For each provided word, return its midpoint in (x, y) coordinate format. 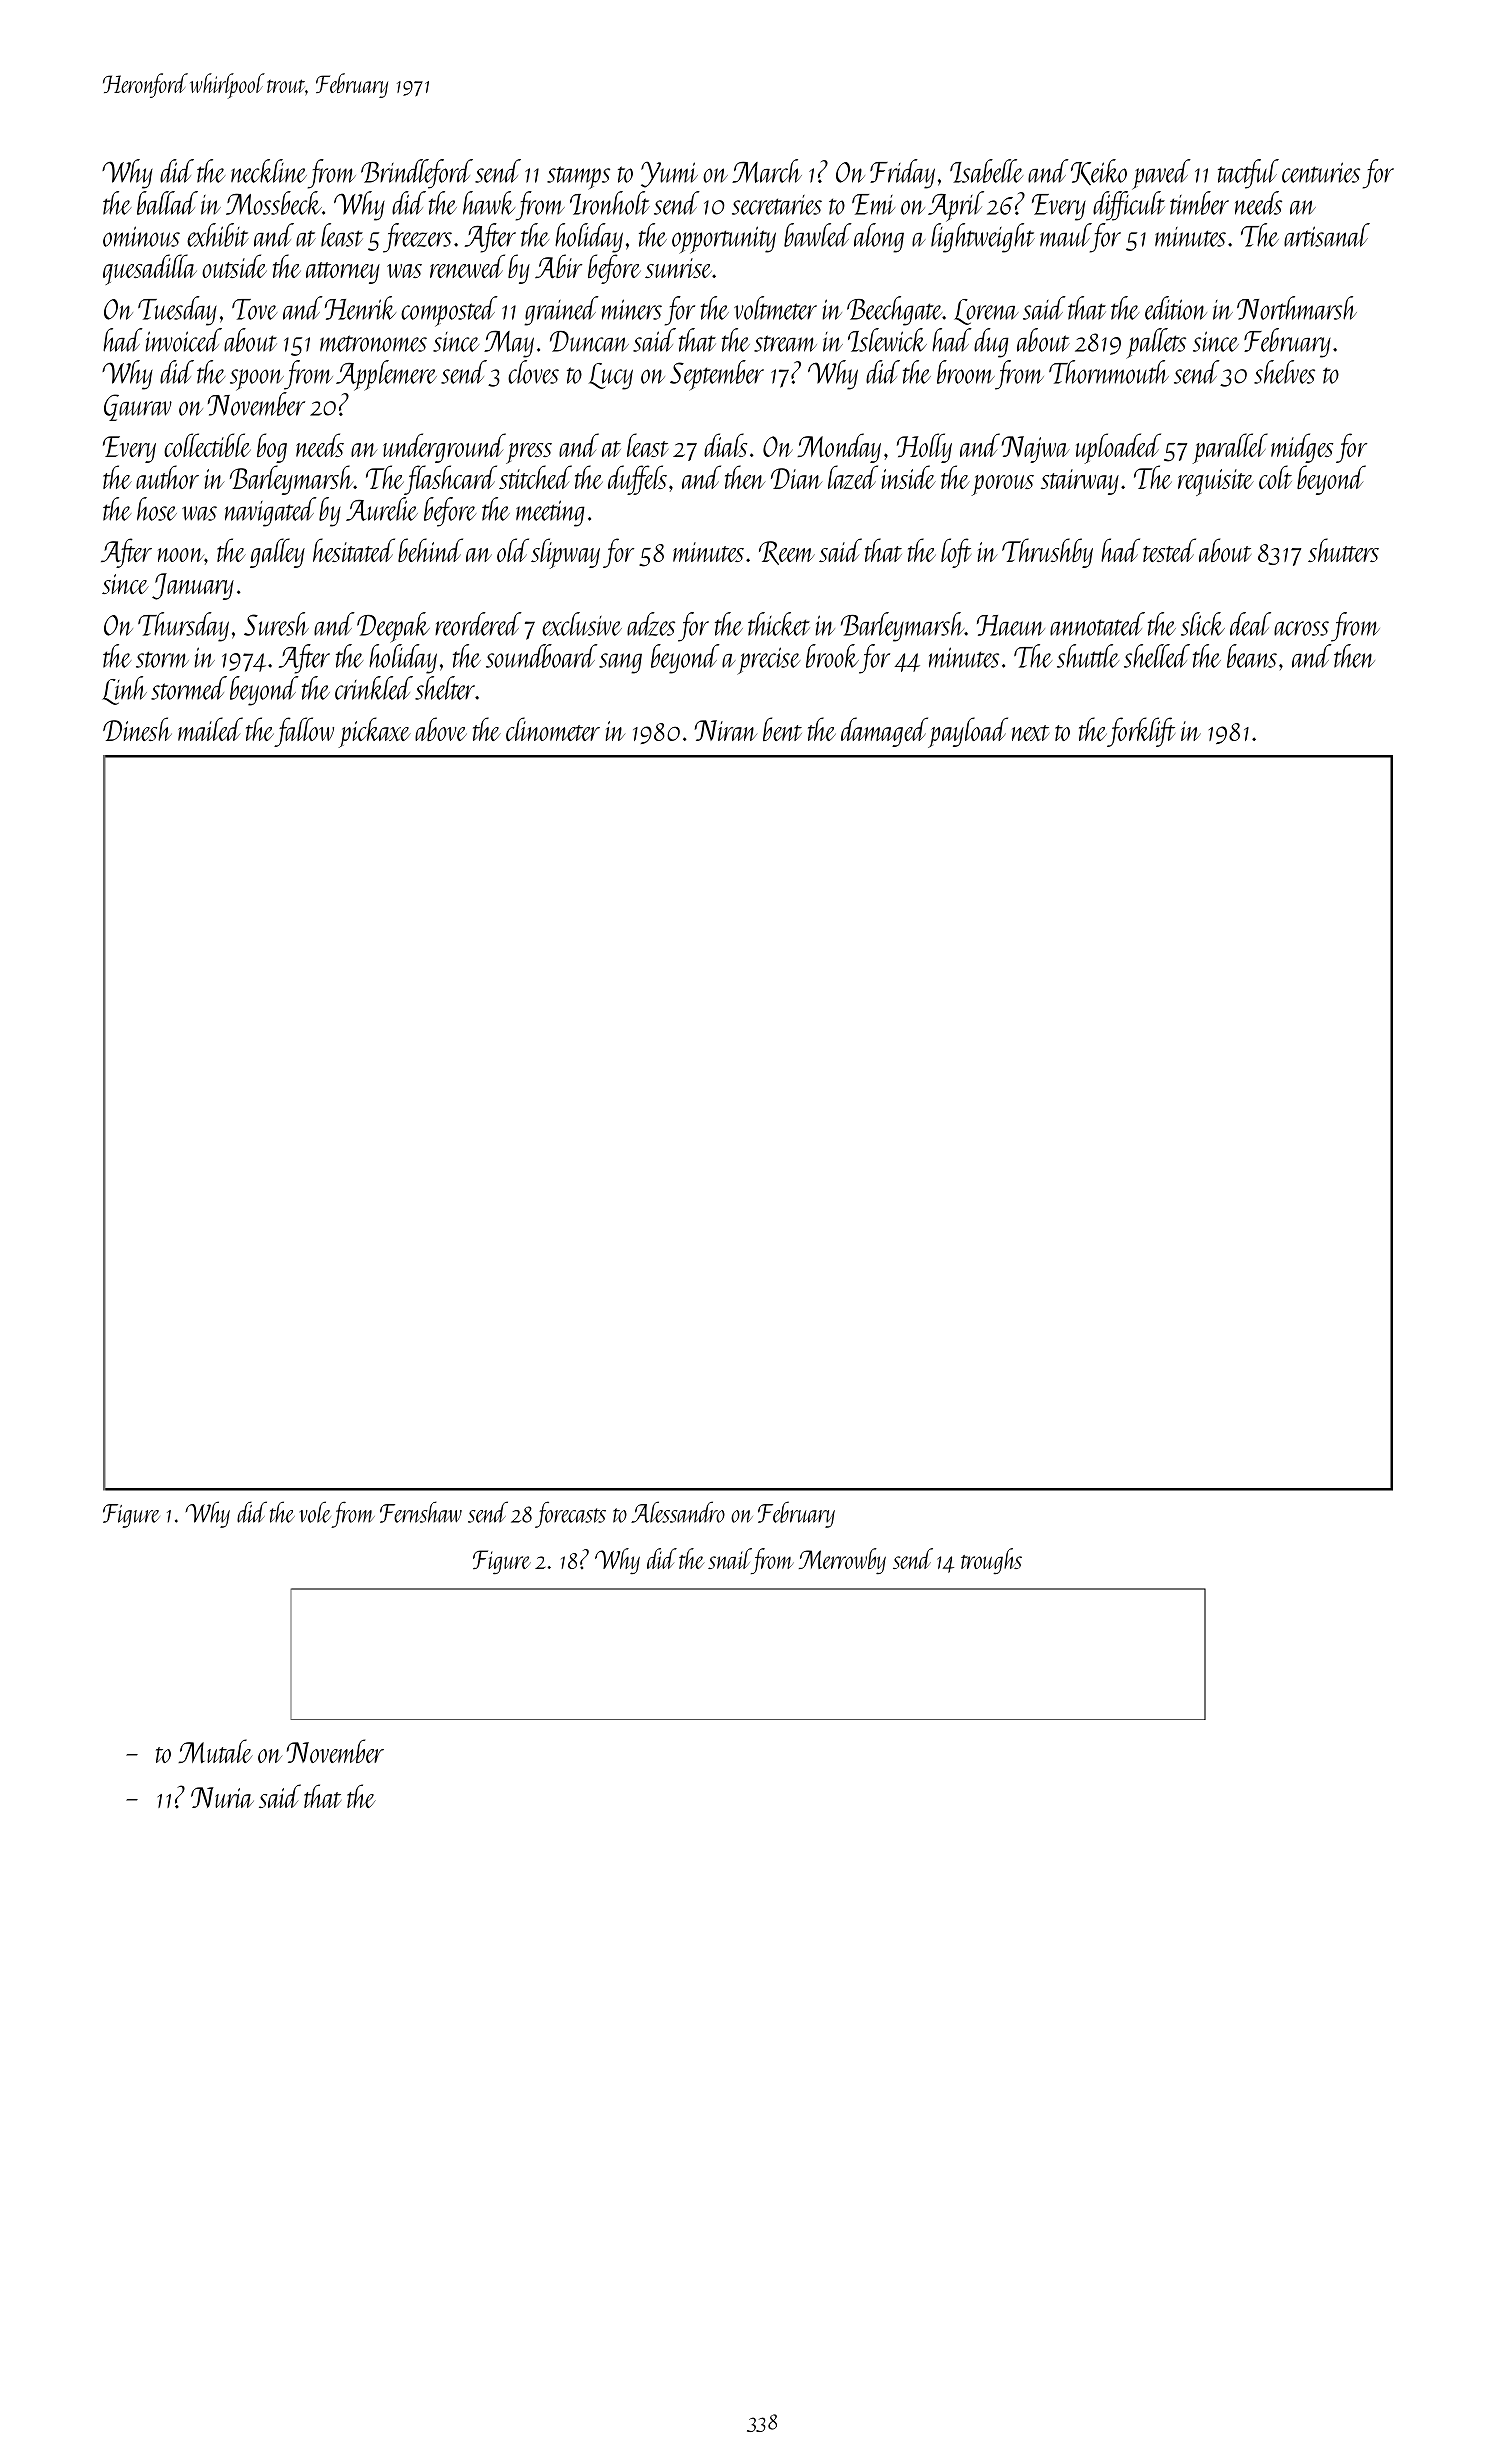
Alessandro (678, 1512)
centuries (1321, 172)
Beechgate (895, 311)
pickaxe (374, 732)
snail (730, 1558)
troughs (991, 1561)
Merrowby (842, 1561)
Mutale (215, 1751)
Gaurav (138, 407)
